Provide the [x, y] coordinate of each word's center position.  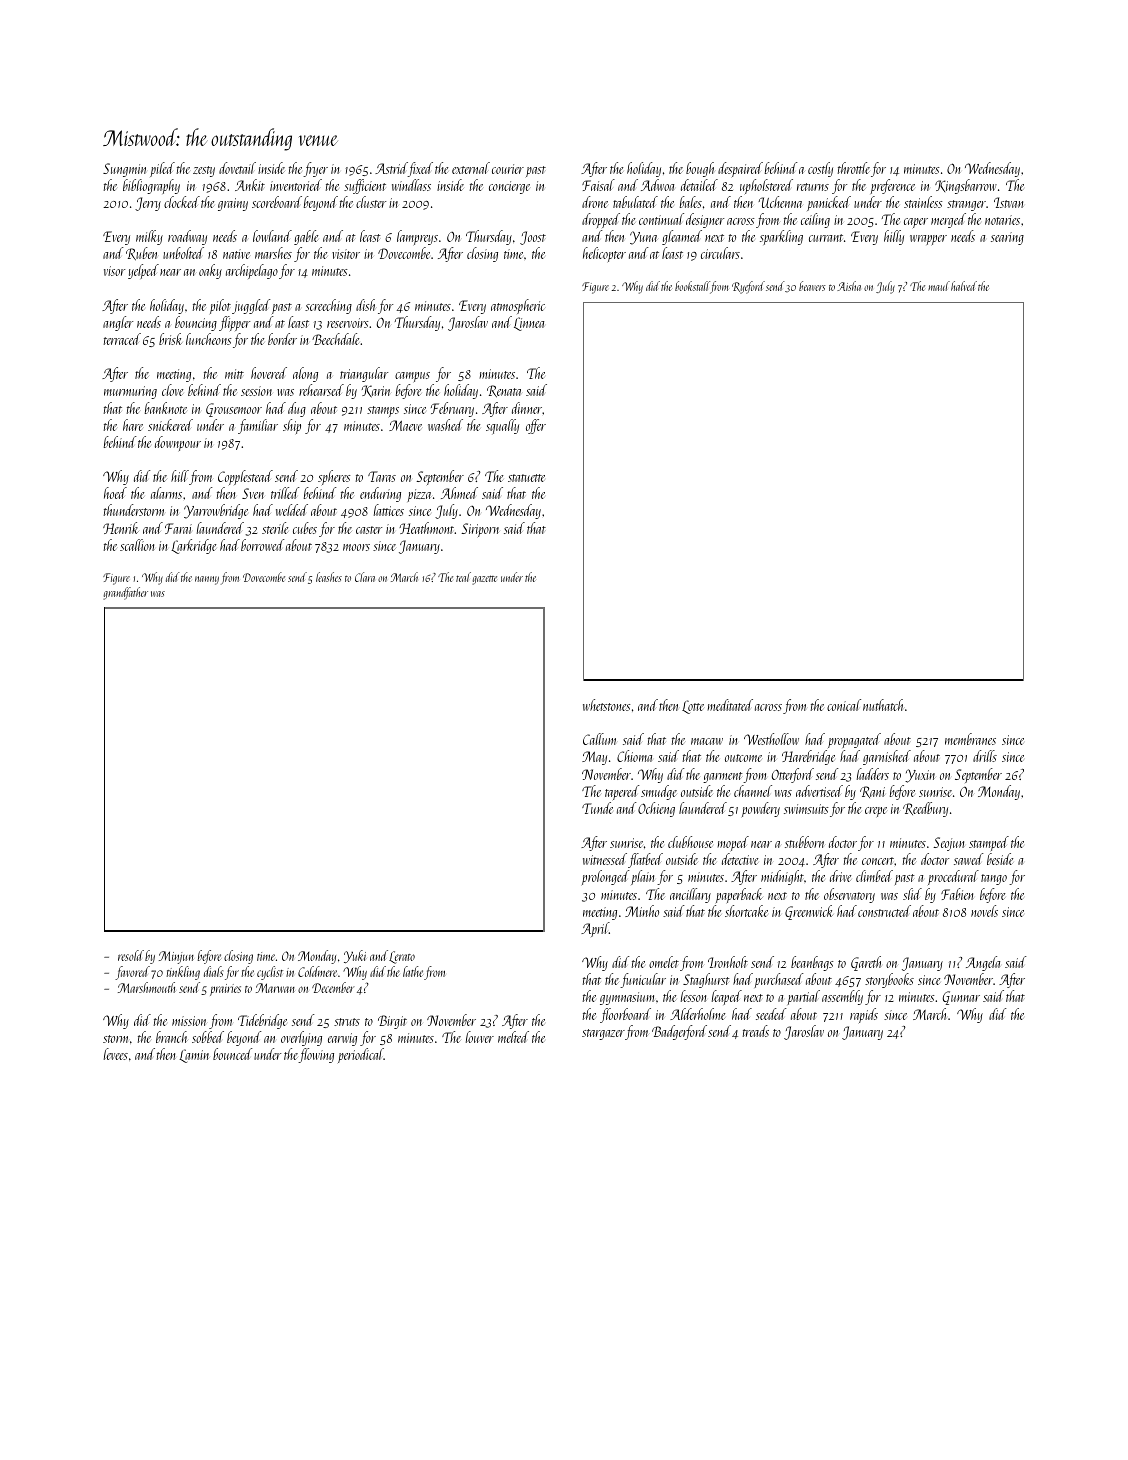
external [471, 168]
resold [131, 955]
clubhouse [690, 842]
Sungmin [124, 170]
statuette [526, 478]
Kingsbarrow [966, 186]
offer [536, 426]
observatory [849, 895]
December [333, 987]
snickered [170, 425]
